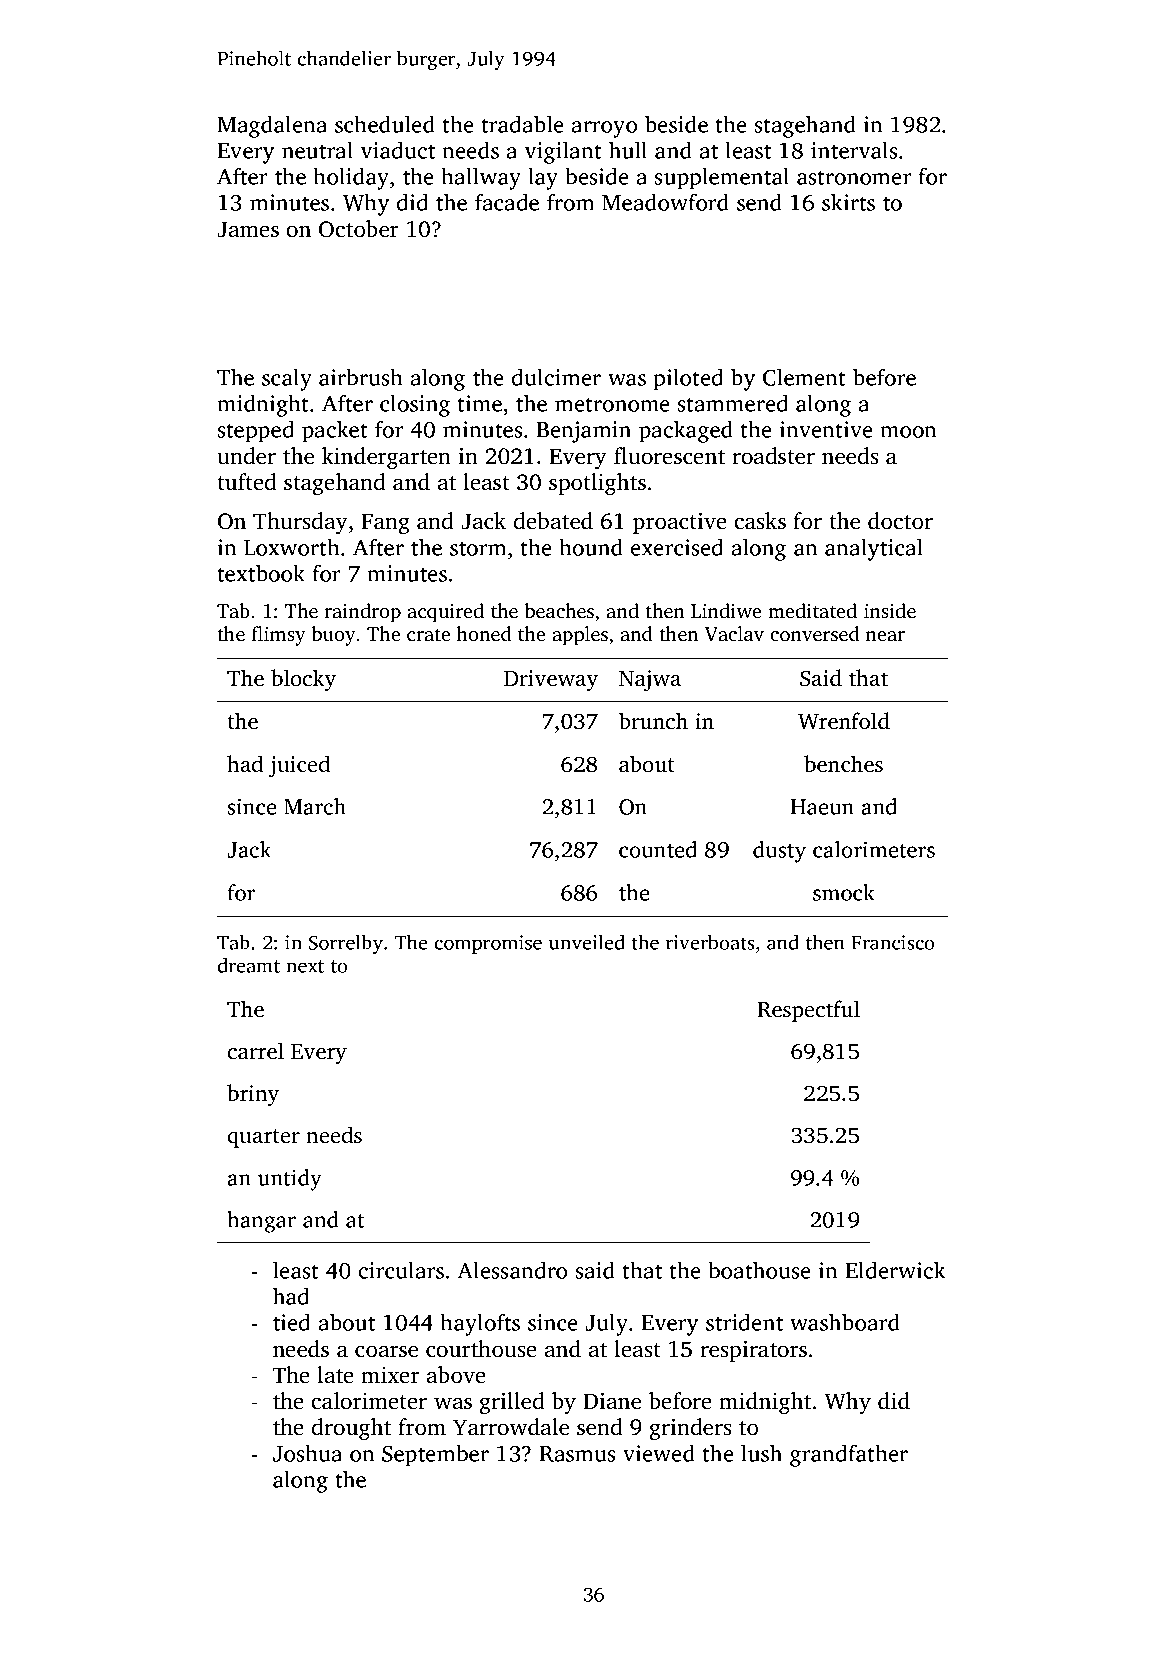 The height and width of the screenshot is (1654, 1165). I want to click on Respectful, so click(808, 1011).
